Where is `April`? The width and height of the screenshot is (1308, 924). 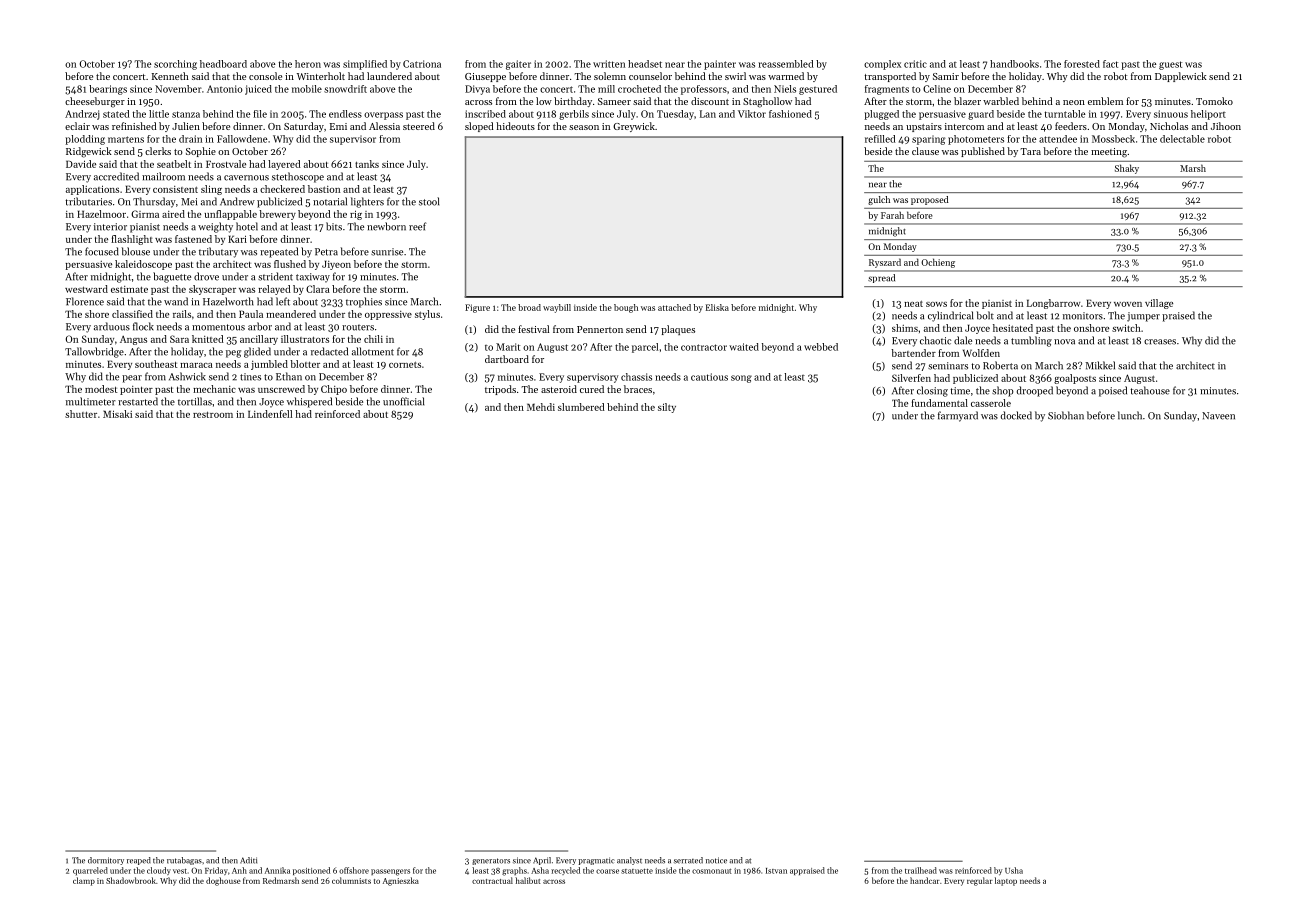 April is located at coordinates (542, 861).
